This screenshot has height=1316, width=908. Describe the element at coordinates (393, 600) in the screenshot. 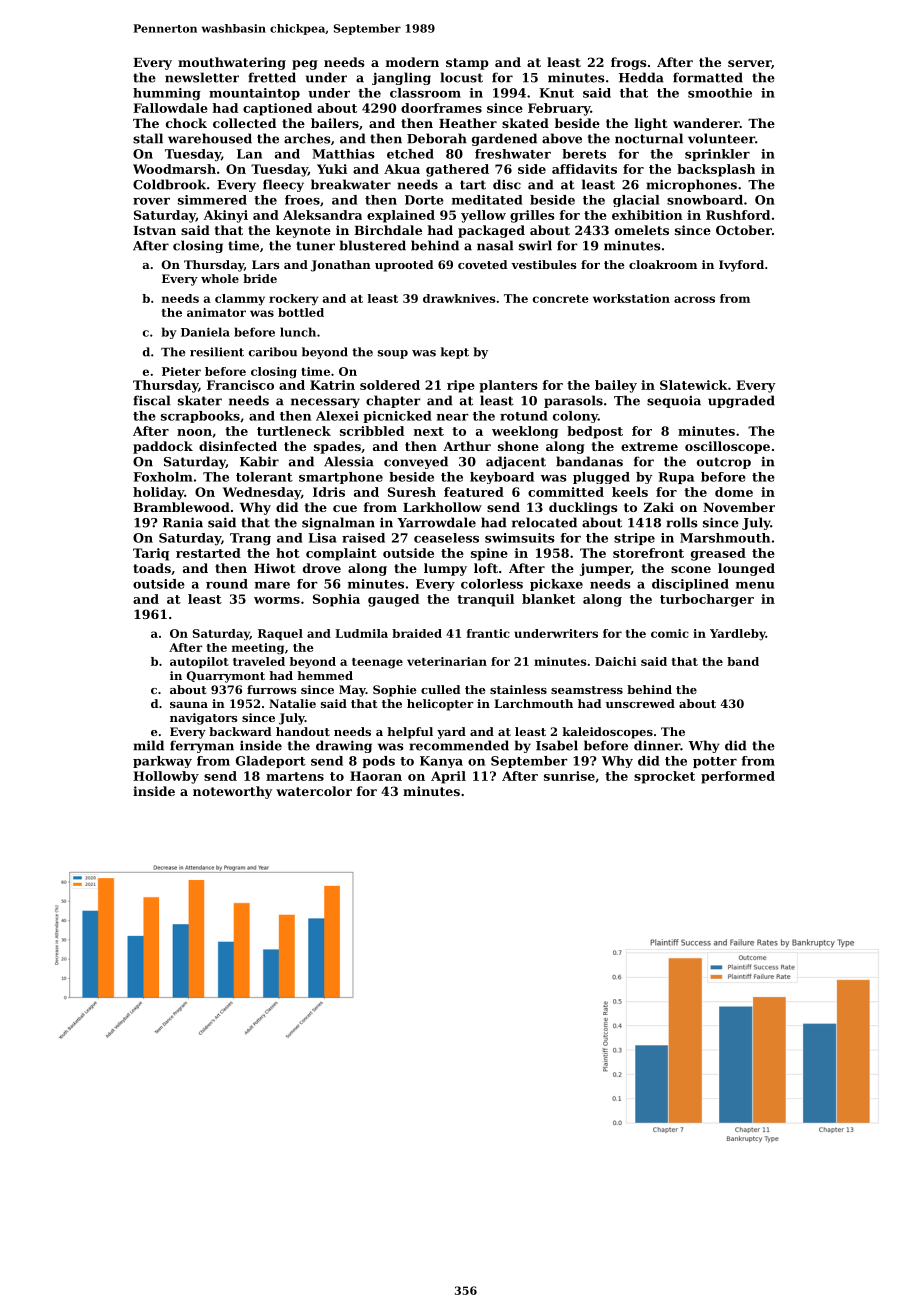

I see `gauged` at that location.
